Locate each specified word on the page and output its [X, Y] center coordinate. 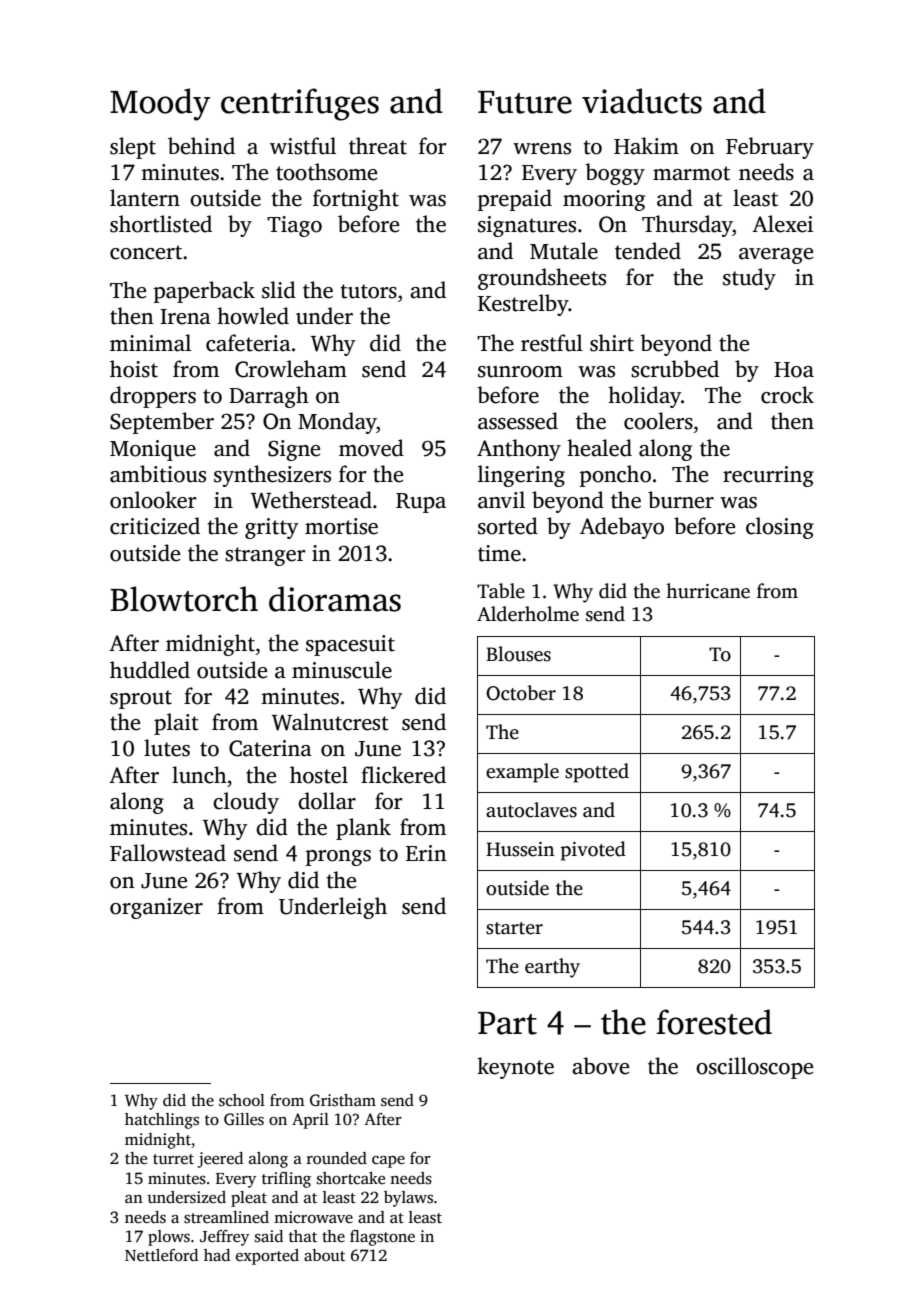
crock [787, 395]
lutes [167, 748]
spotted [597, 773]
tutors [368, 291]
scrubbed [675, 369]
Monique [153, 450]
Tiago [294, 226]
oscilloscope [754, 1068]
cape [388, 1162]
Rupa [421, 503]
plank [363, 829]
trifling [286, 1180]
